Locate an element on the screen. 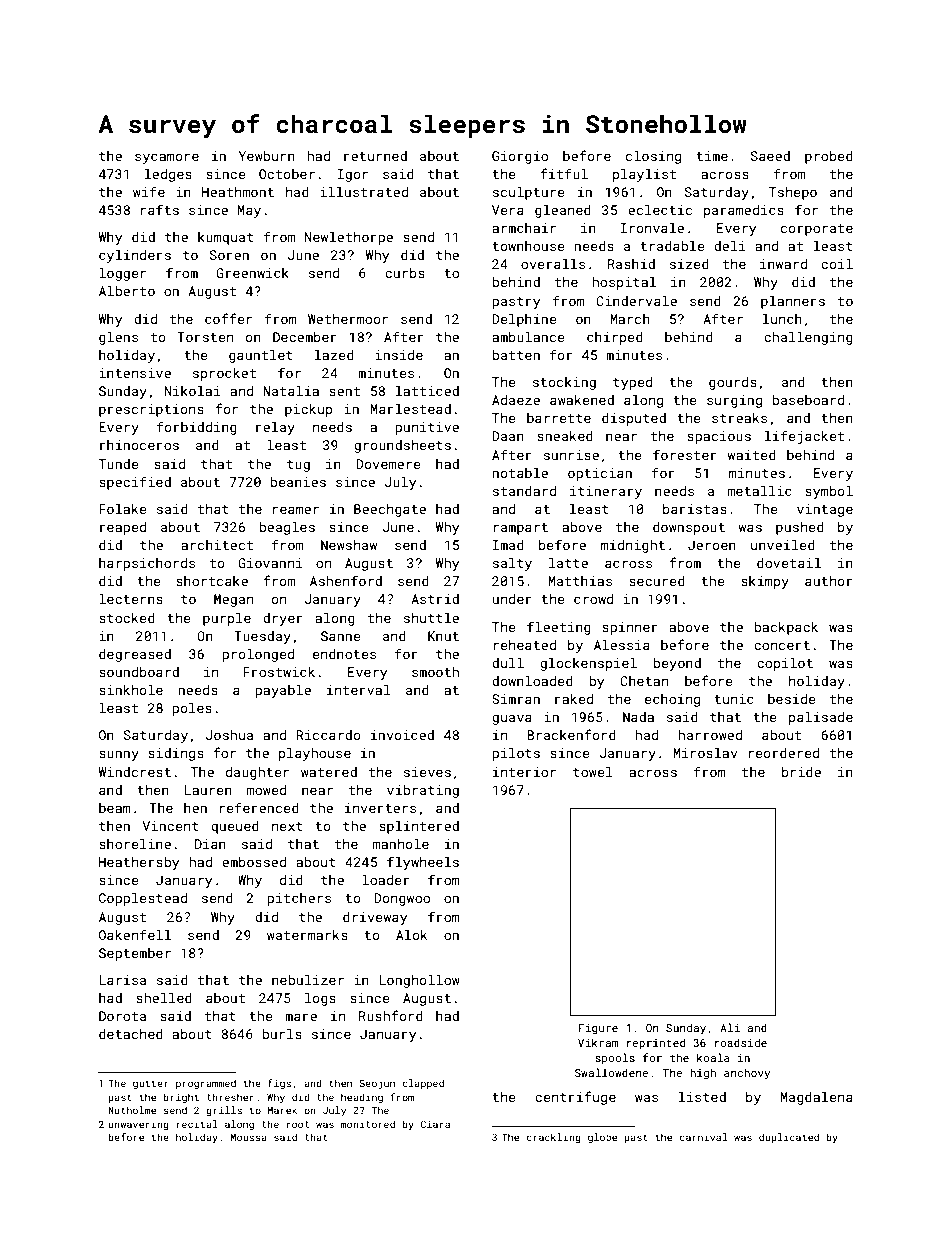 This screenshot has width=952, height=1233. detached is located at coordinates (131, 1034).
